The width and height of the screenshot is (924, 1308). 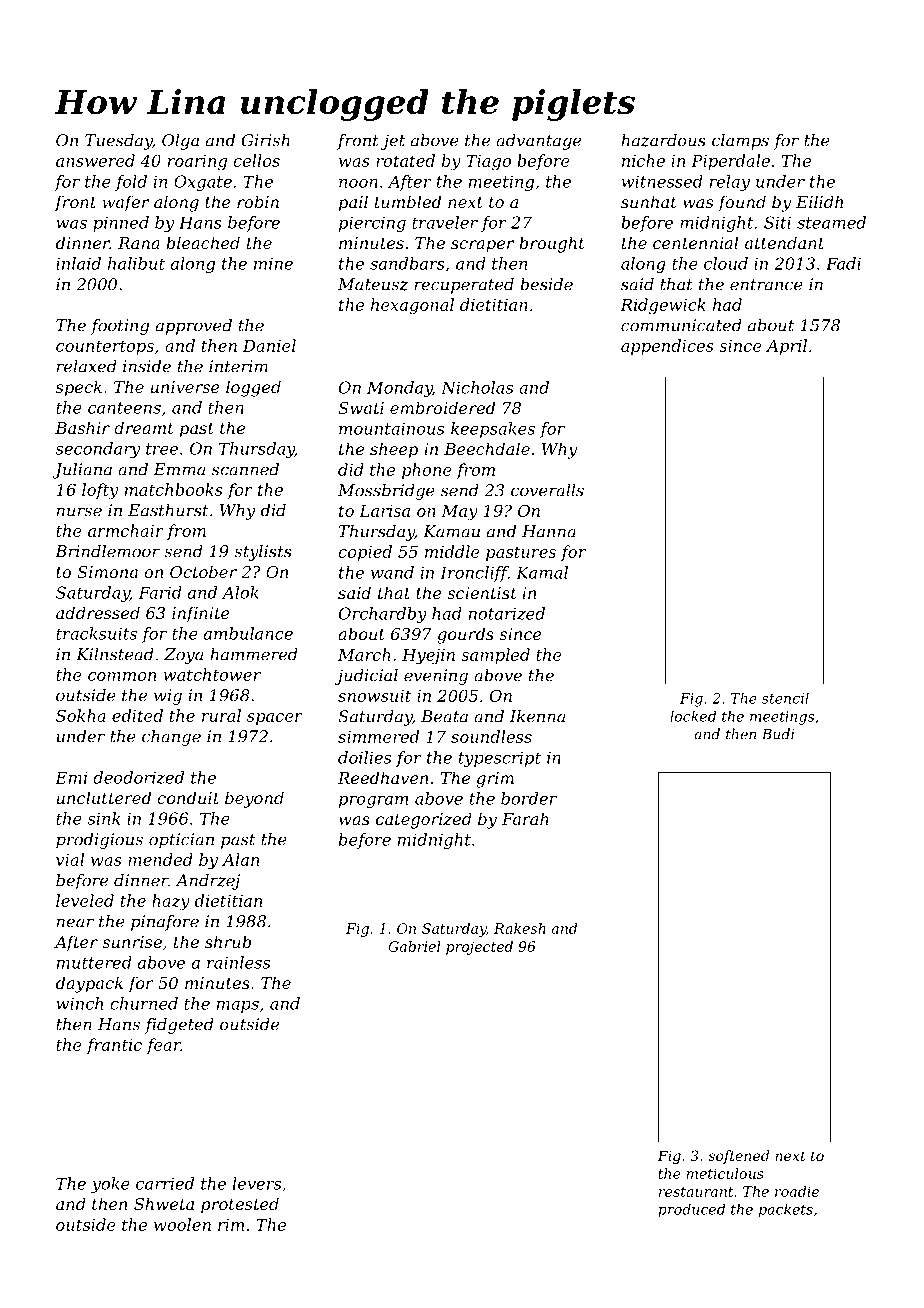 What do you see at coordinates (182, 1224) in the screenshot?
I see `woolen` at bounding box center [182, 1224].
